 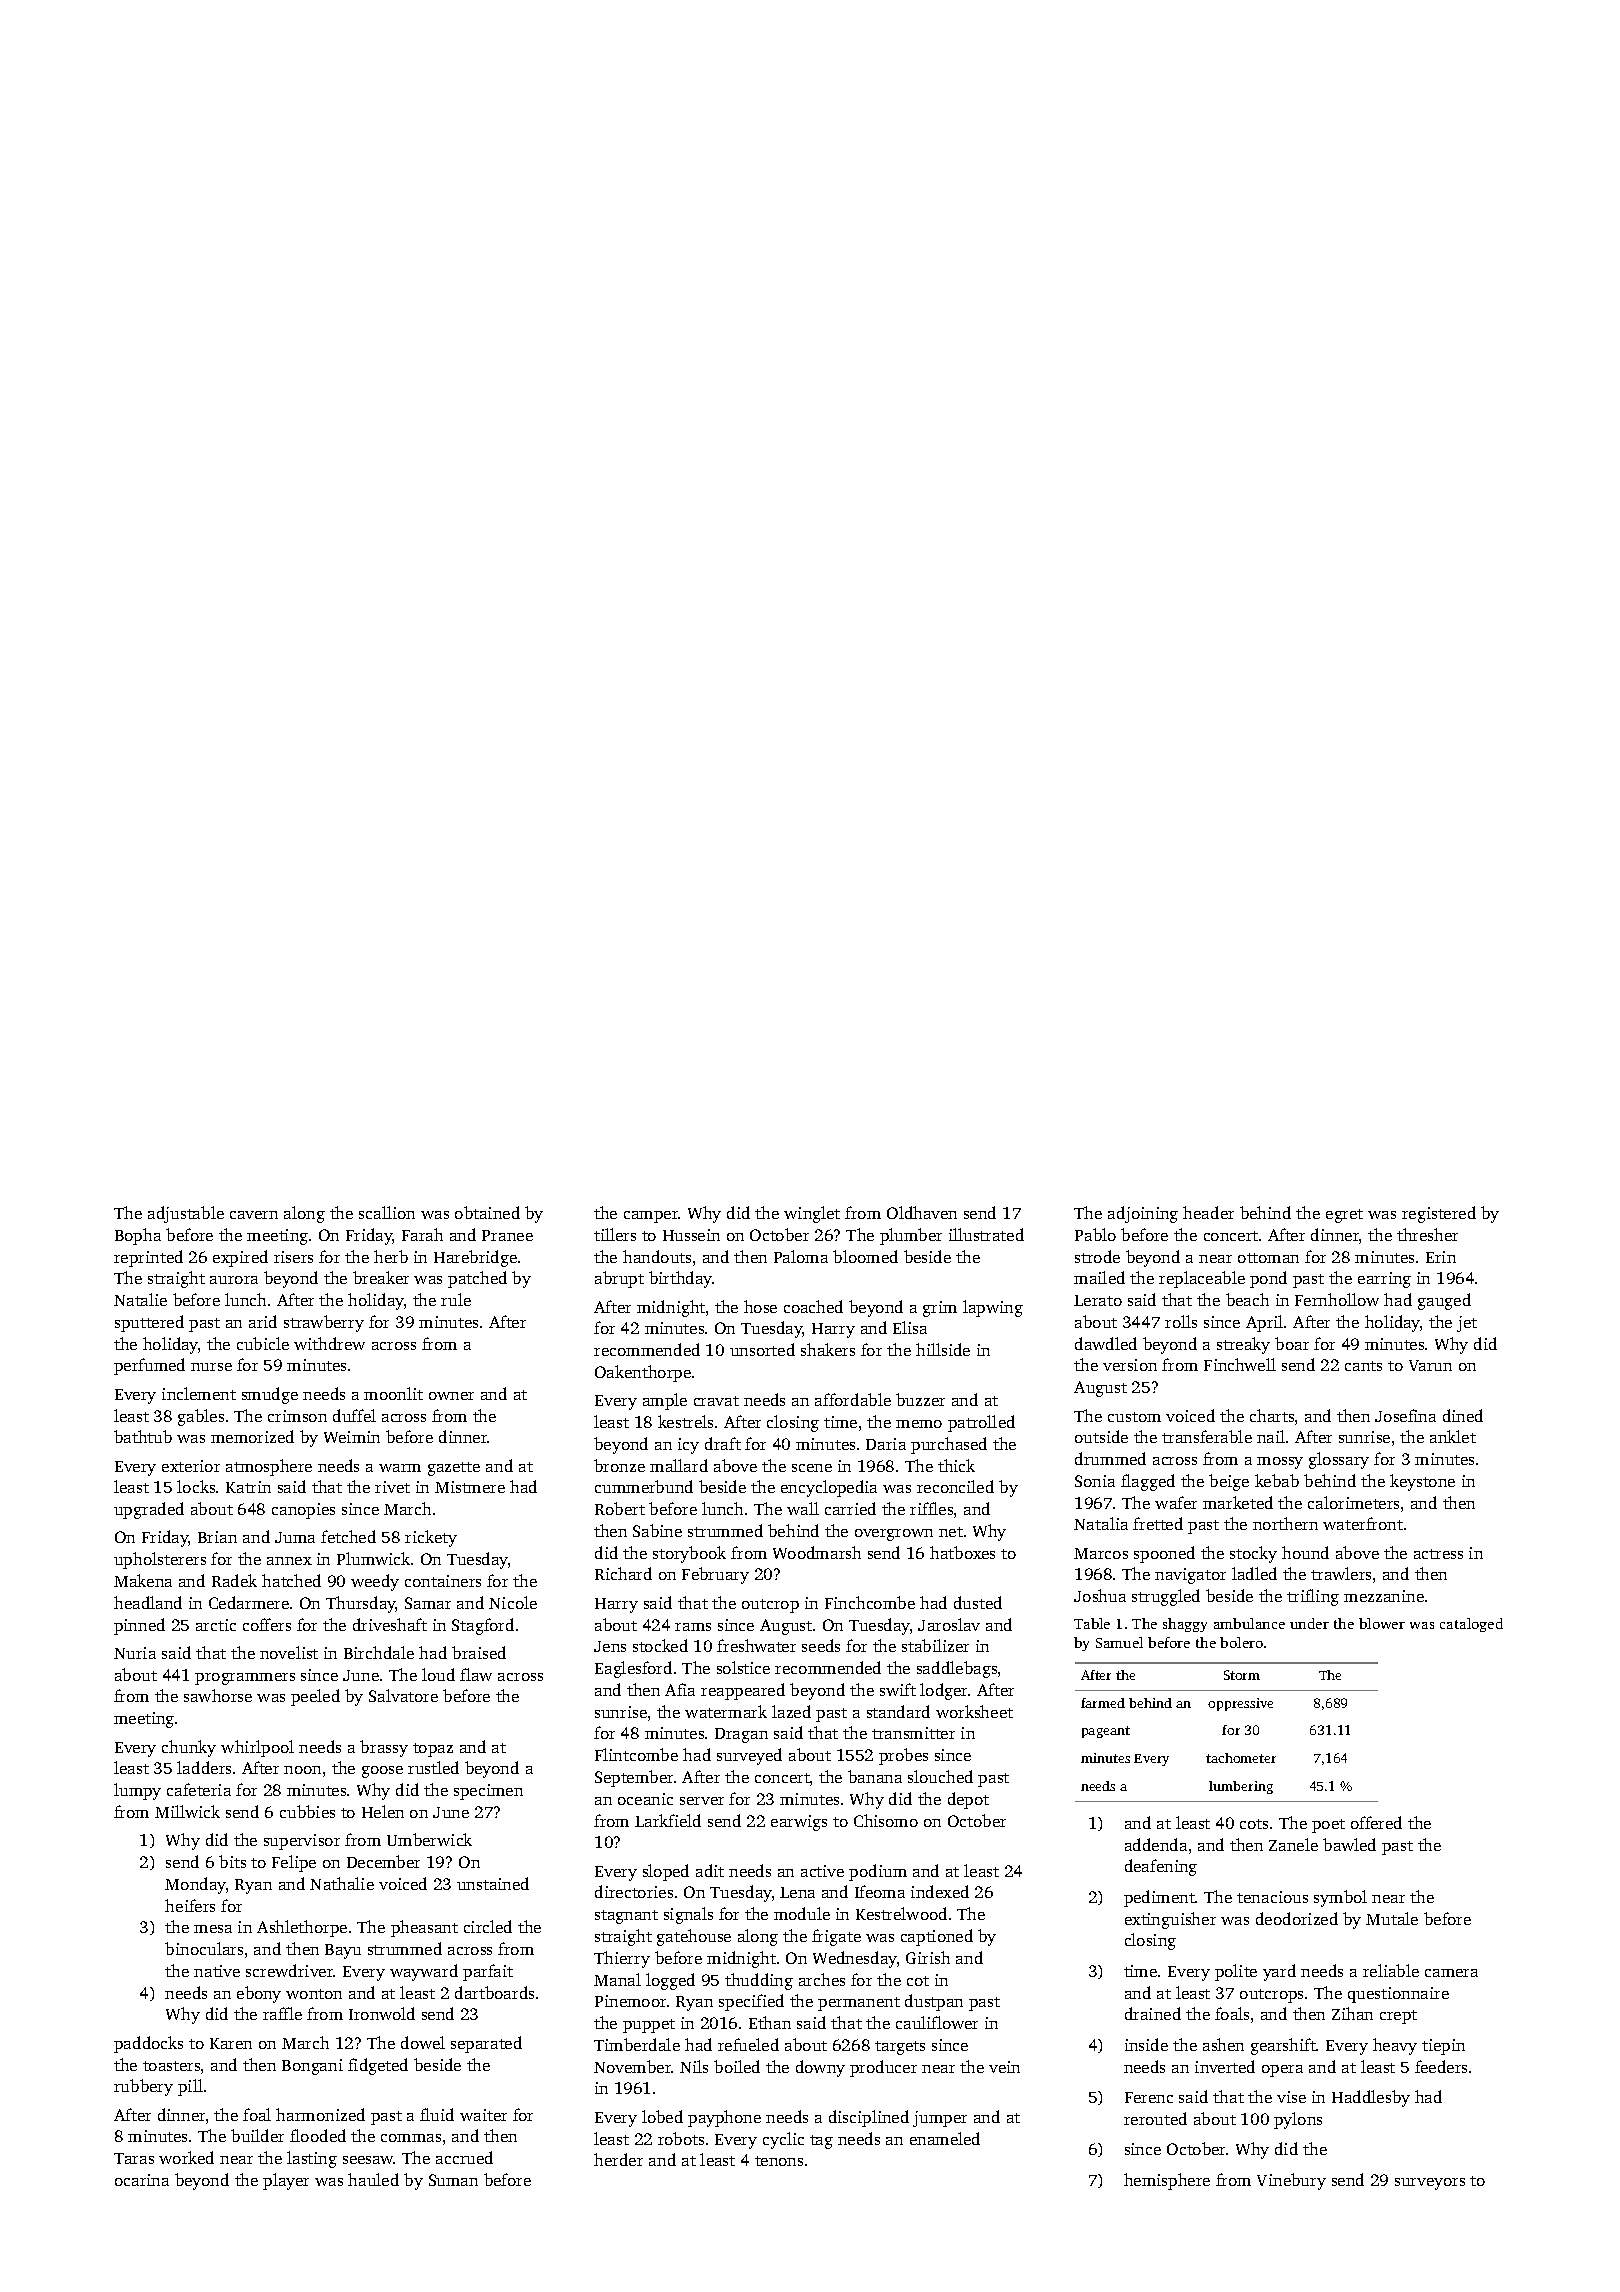 What do you see at coordinates (1430, 2184) in the screenshot?
I see `surveyors` at bounding box center [1430, 2184].
